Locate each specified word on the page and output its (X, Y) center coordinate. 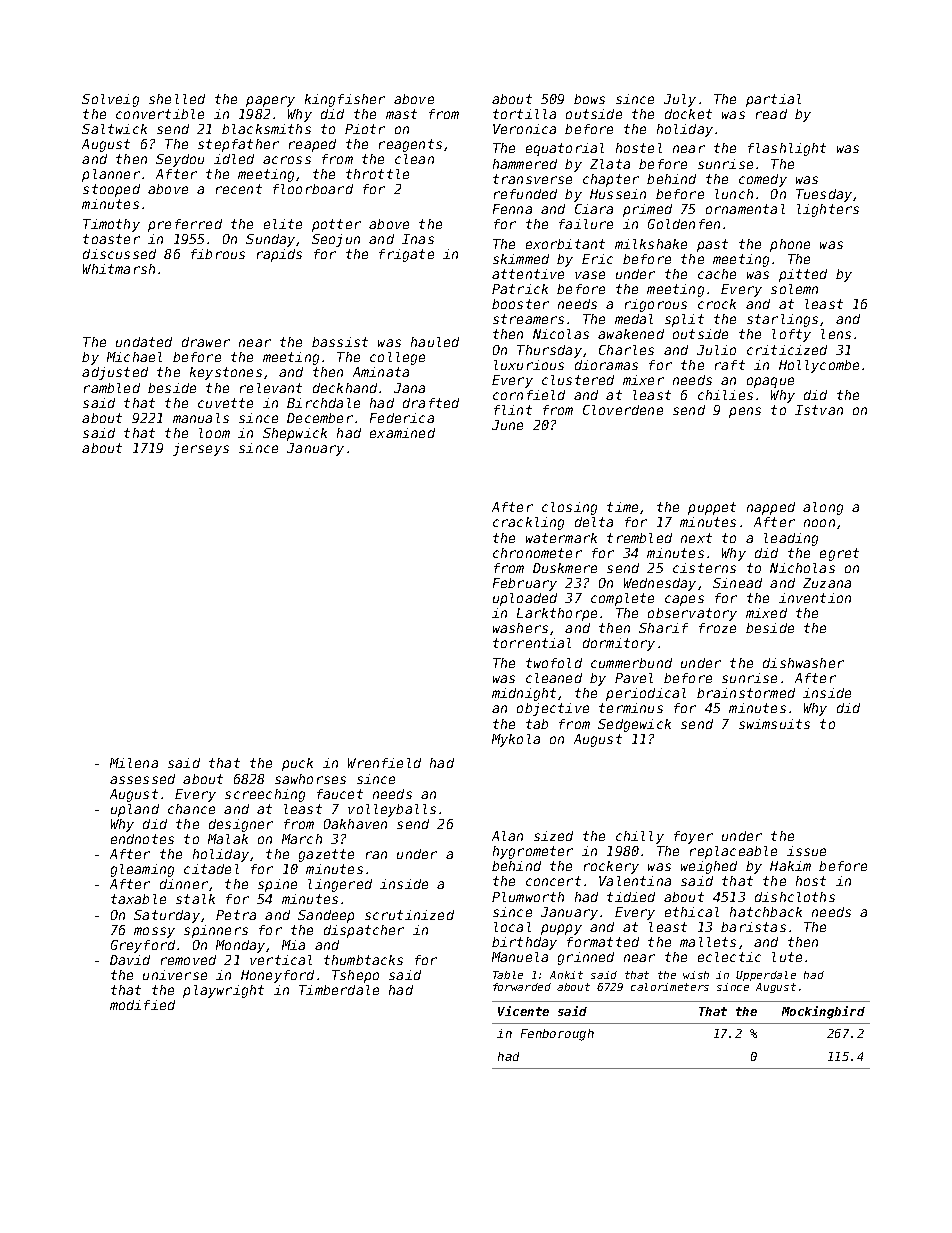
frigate (406, 255)
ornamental (745, 209)
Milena (134, 763)
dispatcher (364, 931)
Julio (716, 350)
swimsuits (774, 724)
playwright (223, 991)
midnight (524, 694)
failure (586, 224)
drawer (206, 342)
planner (111, 175)
